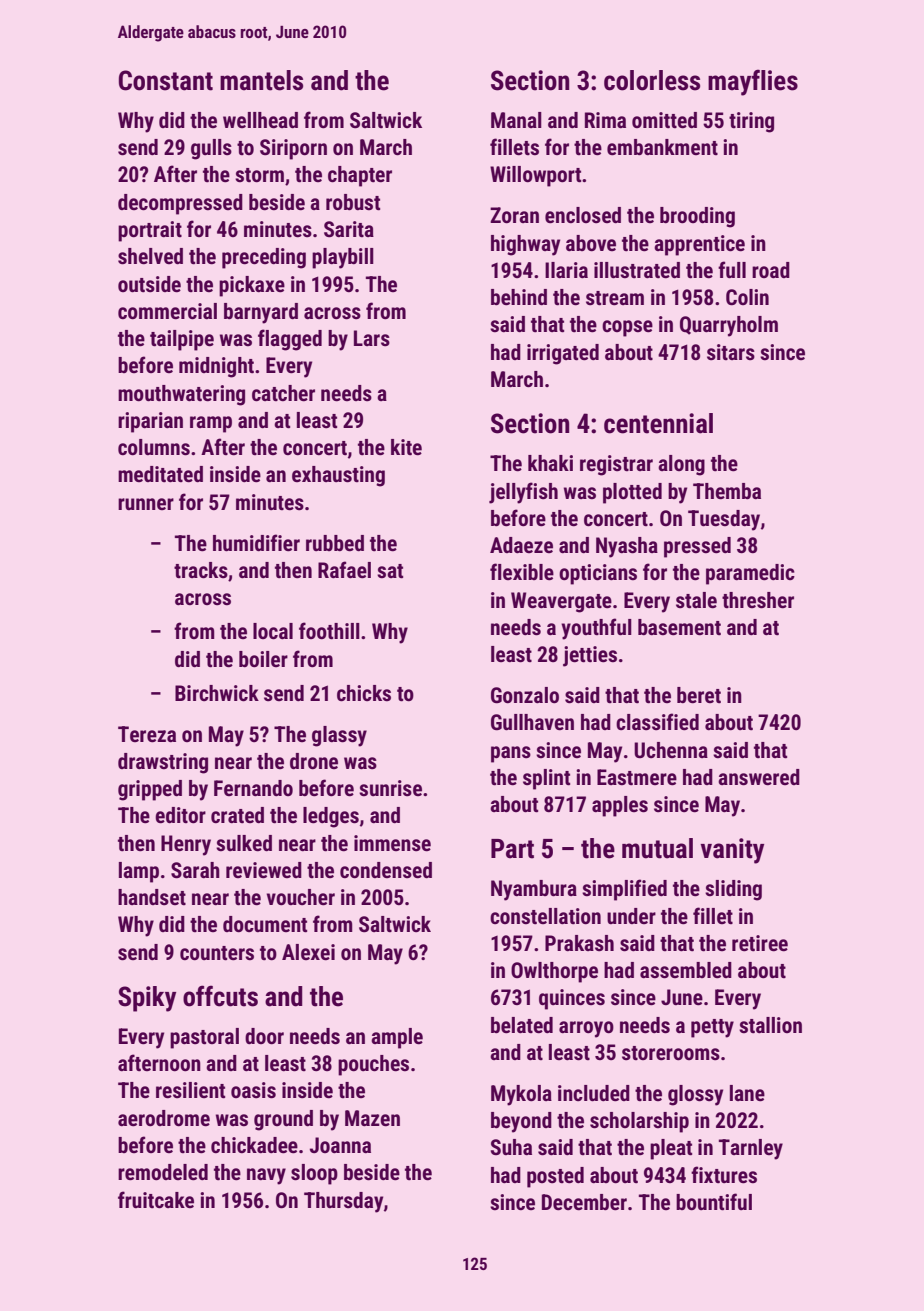 This document has height=1311, width=924. What do you see at coordinates (244, 843) in the document?
I see `sulked` at bounding box center [244, 843].
